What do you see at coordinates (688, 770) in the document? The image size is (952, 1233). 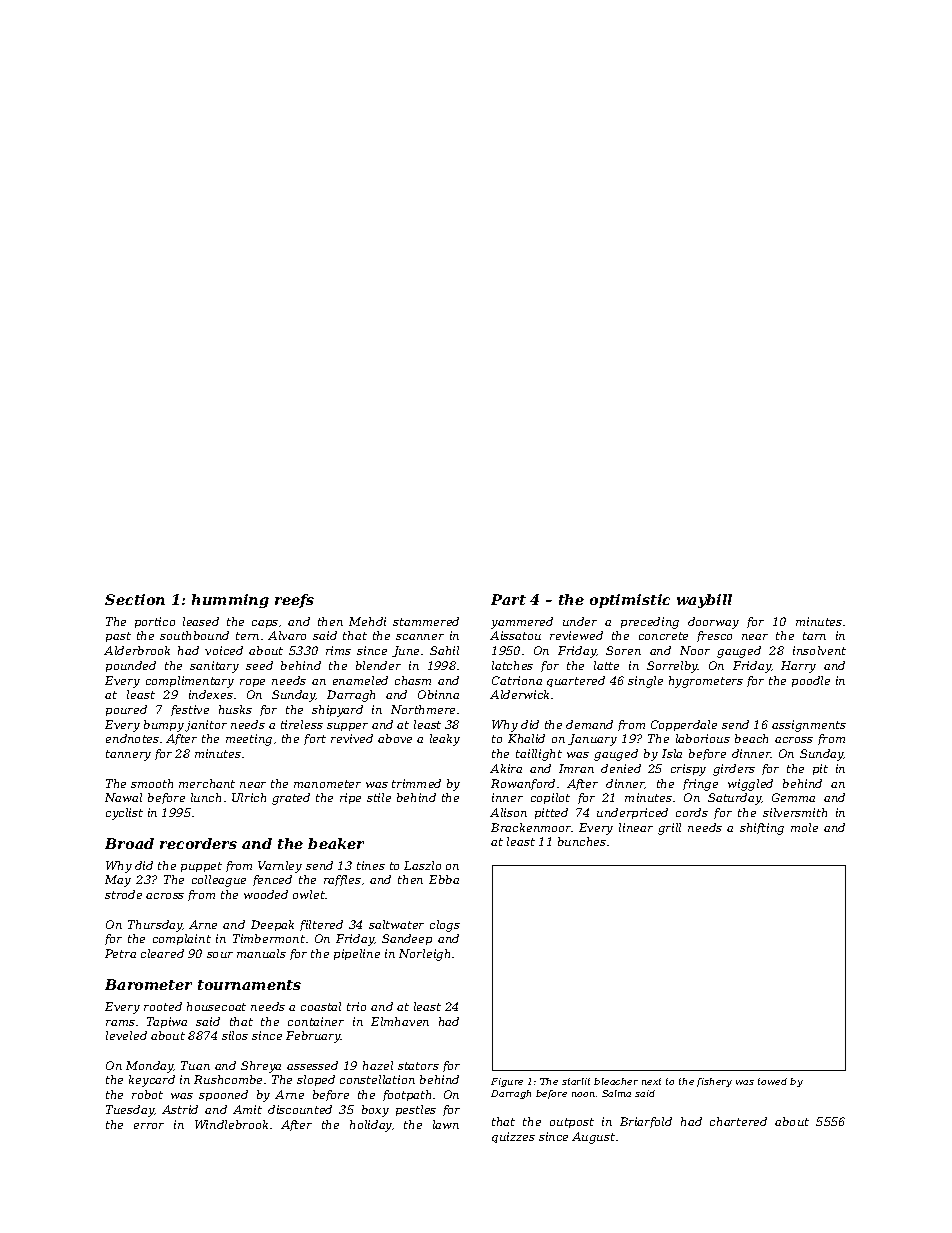 I see `crispy` at bounding box center [688, 770].
